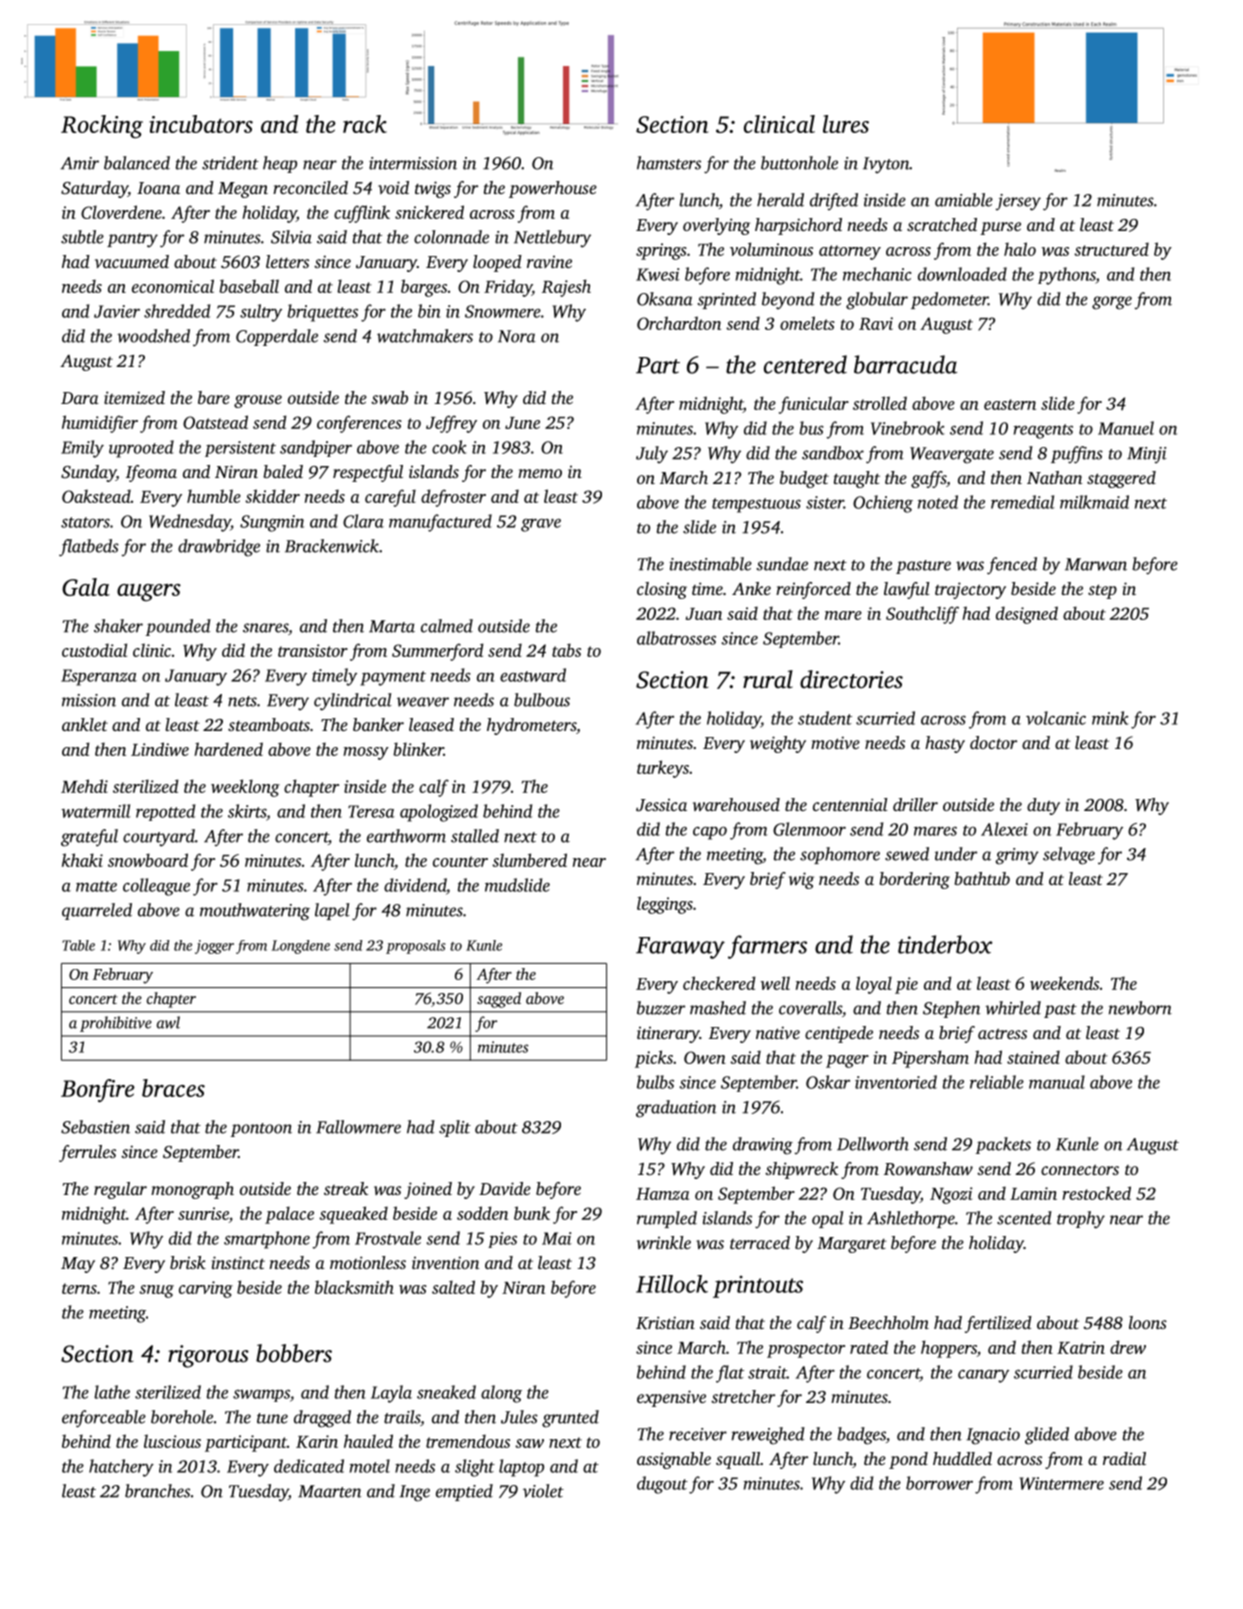  I want to click on stained, so click(1033, 1057).
